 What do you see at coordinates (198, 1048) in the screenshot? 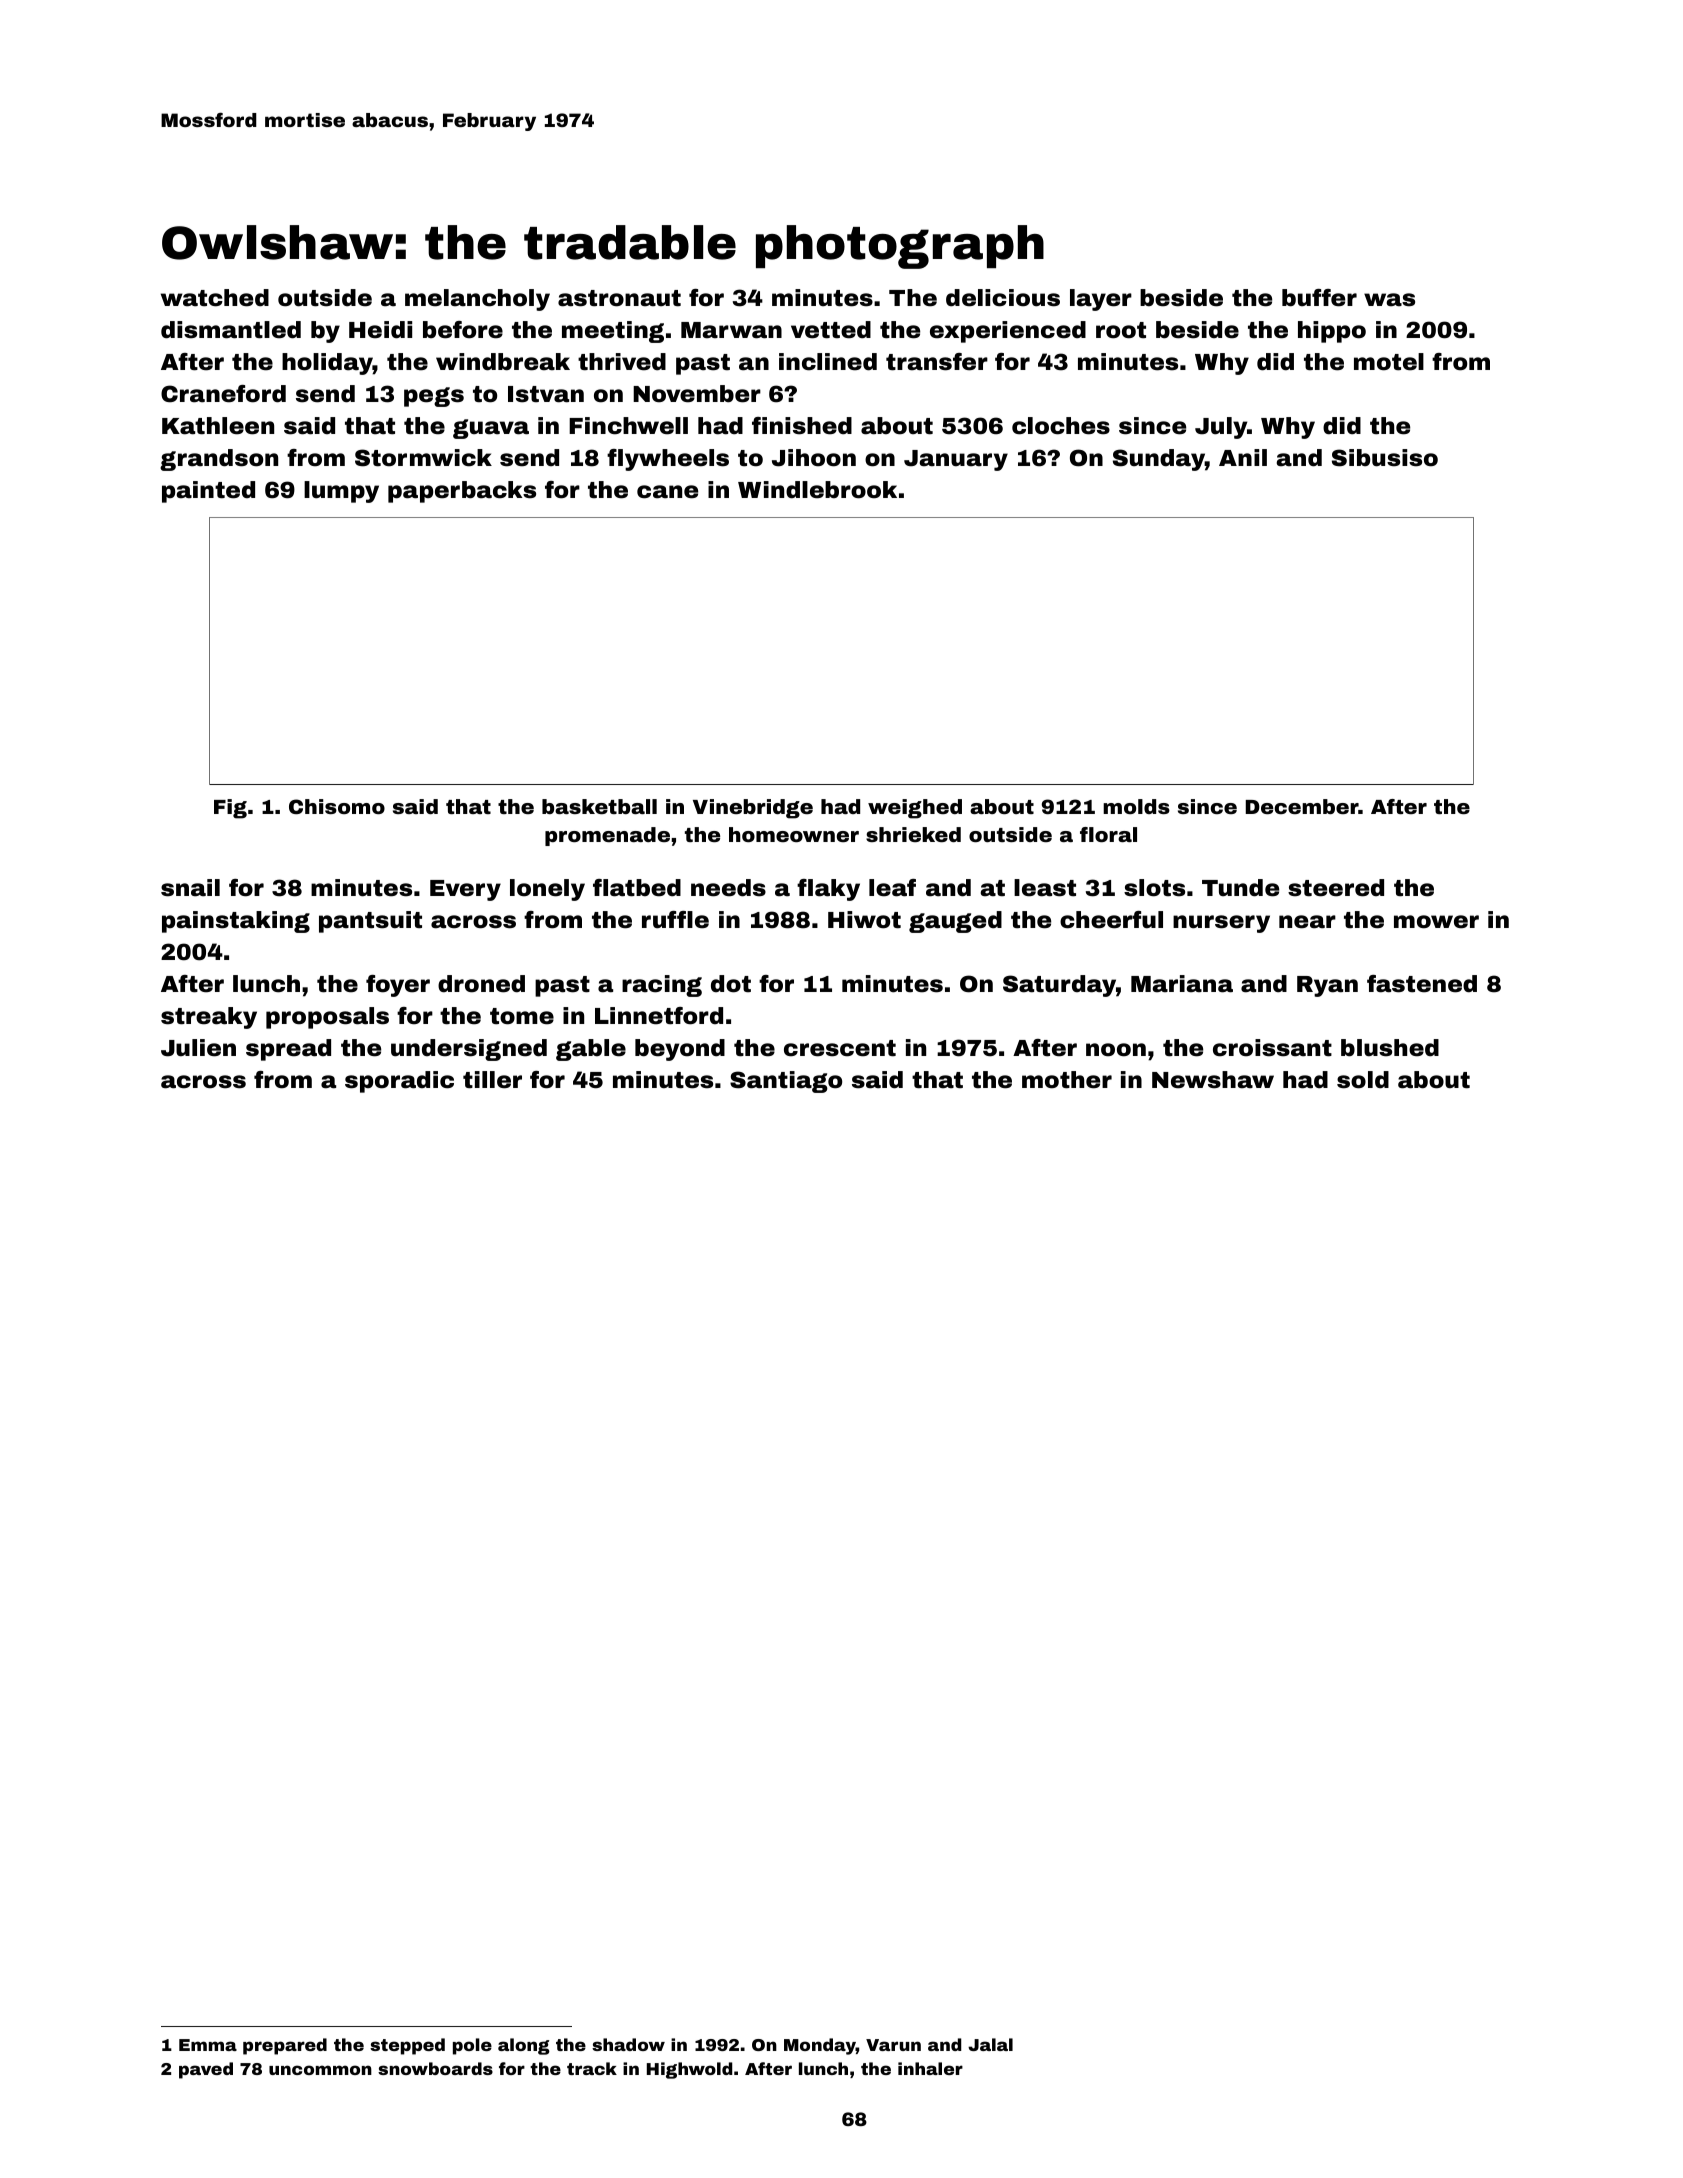
I see `Julien` at bounding box center [198, 1048].
